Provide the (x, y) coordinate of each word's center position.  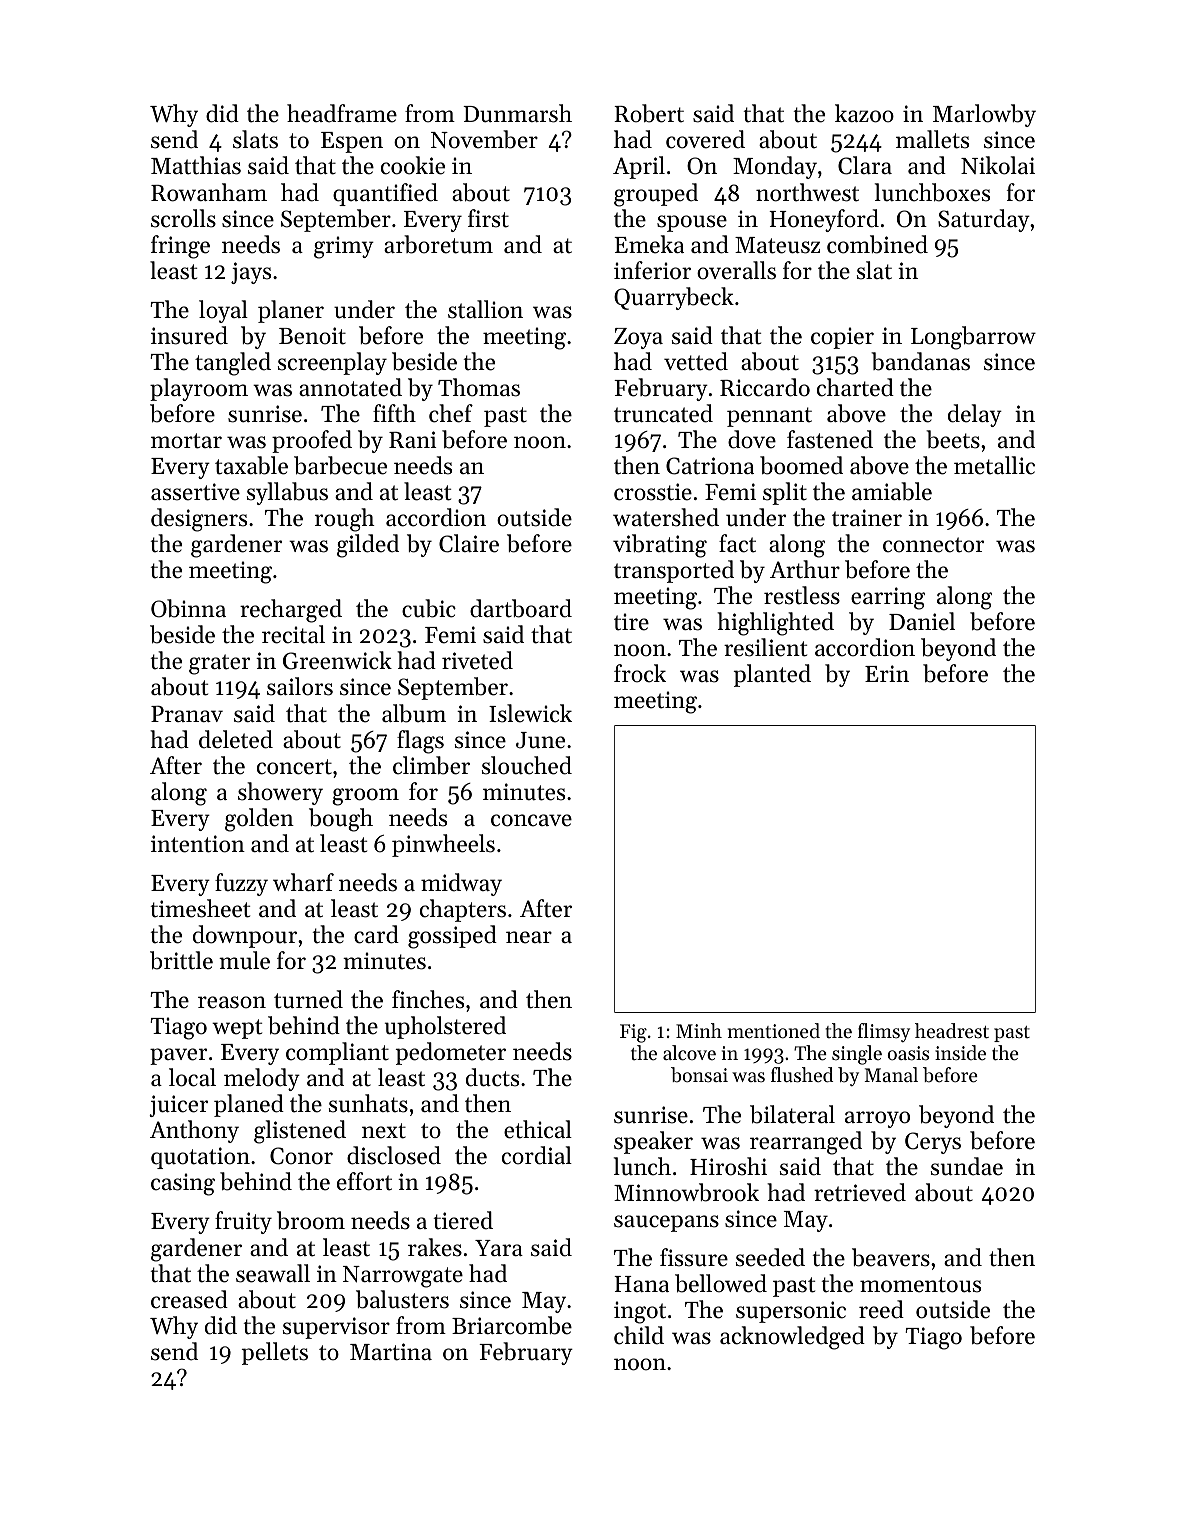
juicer (178, 1106)
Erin (887, 673)
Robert (649, 113)
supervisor (336, 1328)
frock (640, 673)
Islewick (530, 713)
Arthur (805, 569)
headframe (342, 113)
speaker (653, 1142)
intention (198, 844)
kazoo (864, 113)
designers (199, 520)
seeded (770, 1257)
